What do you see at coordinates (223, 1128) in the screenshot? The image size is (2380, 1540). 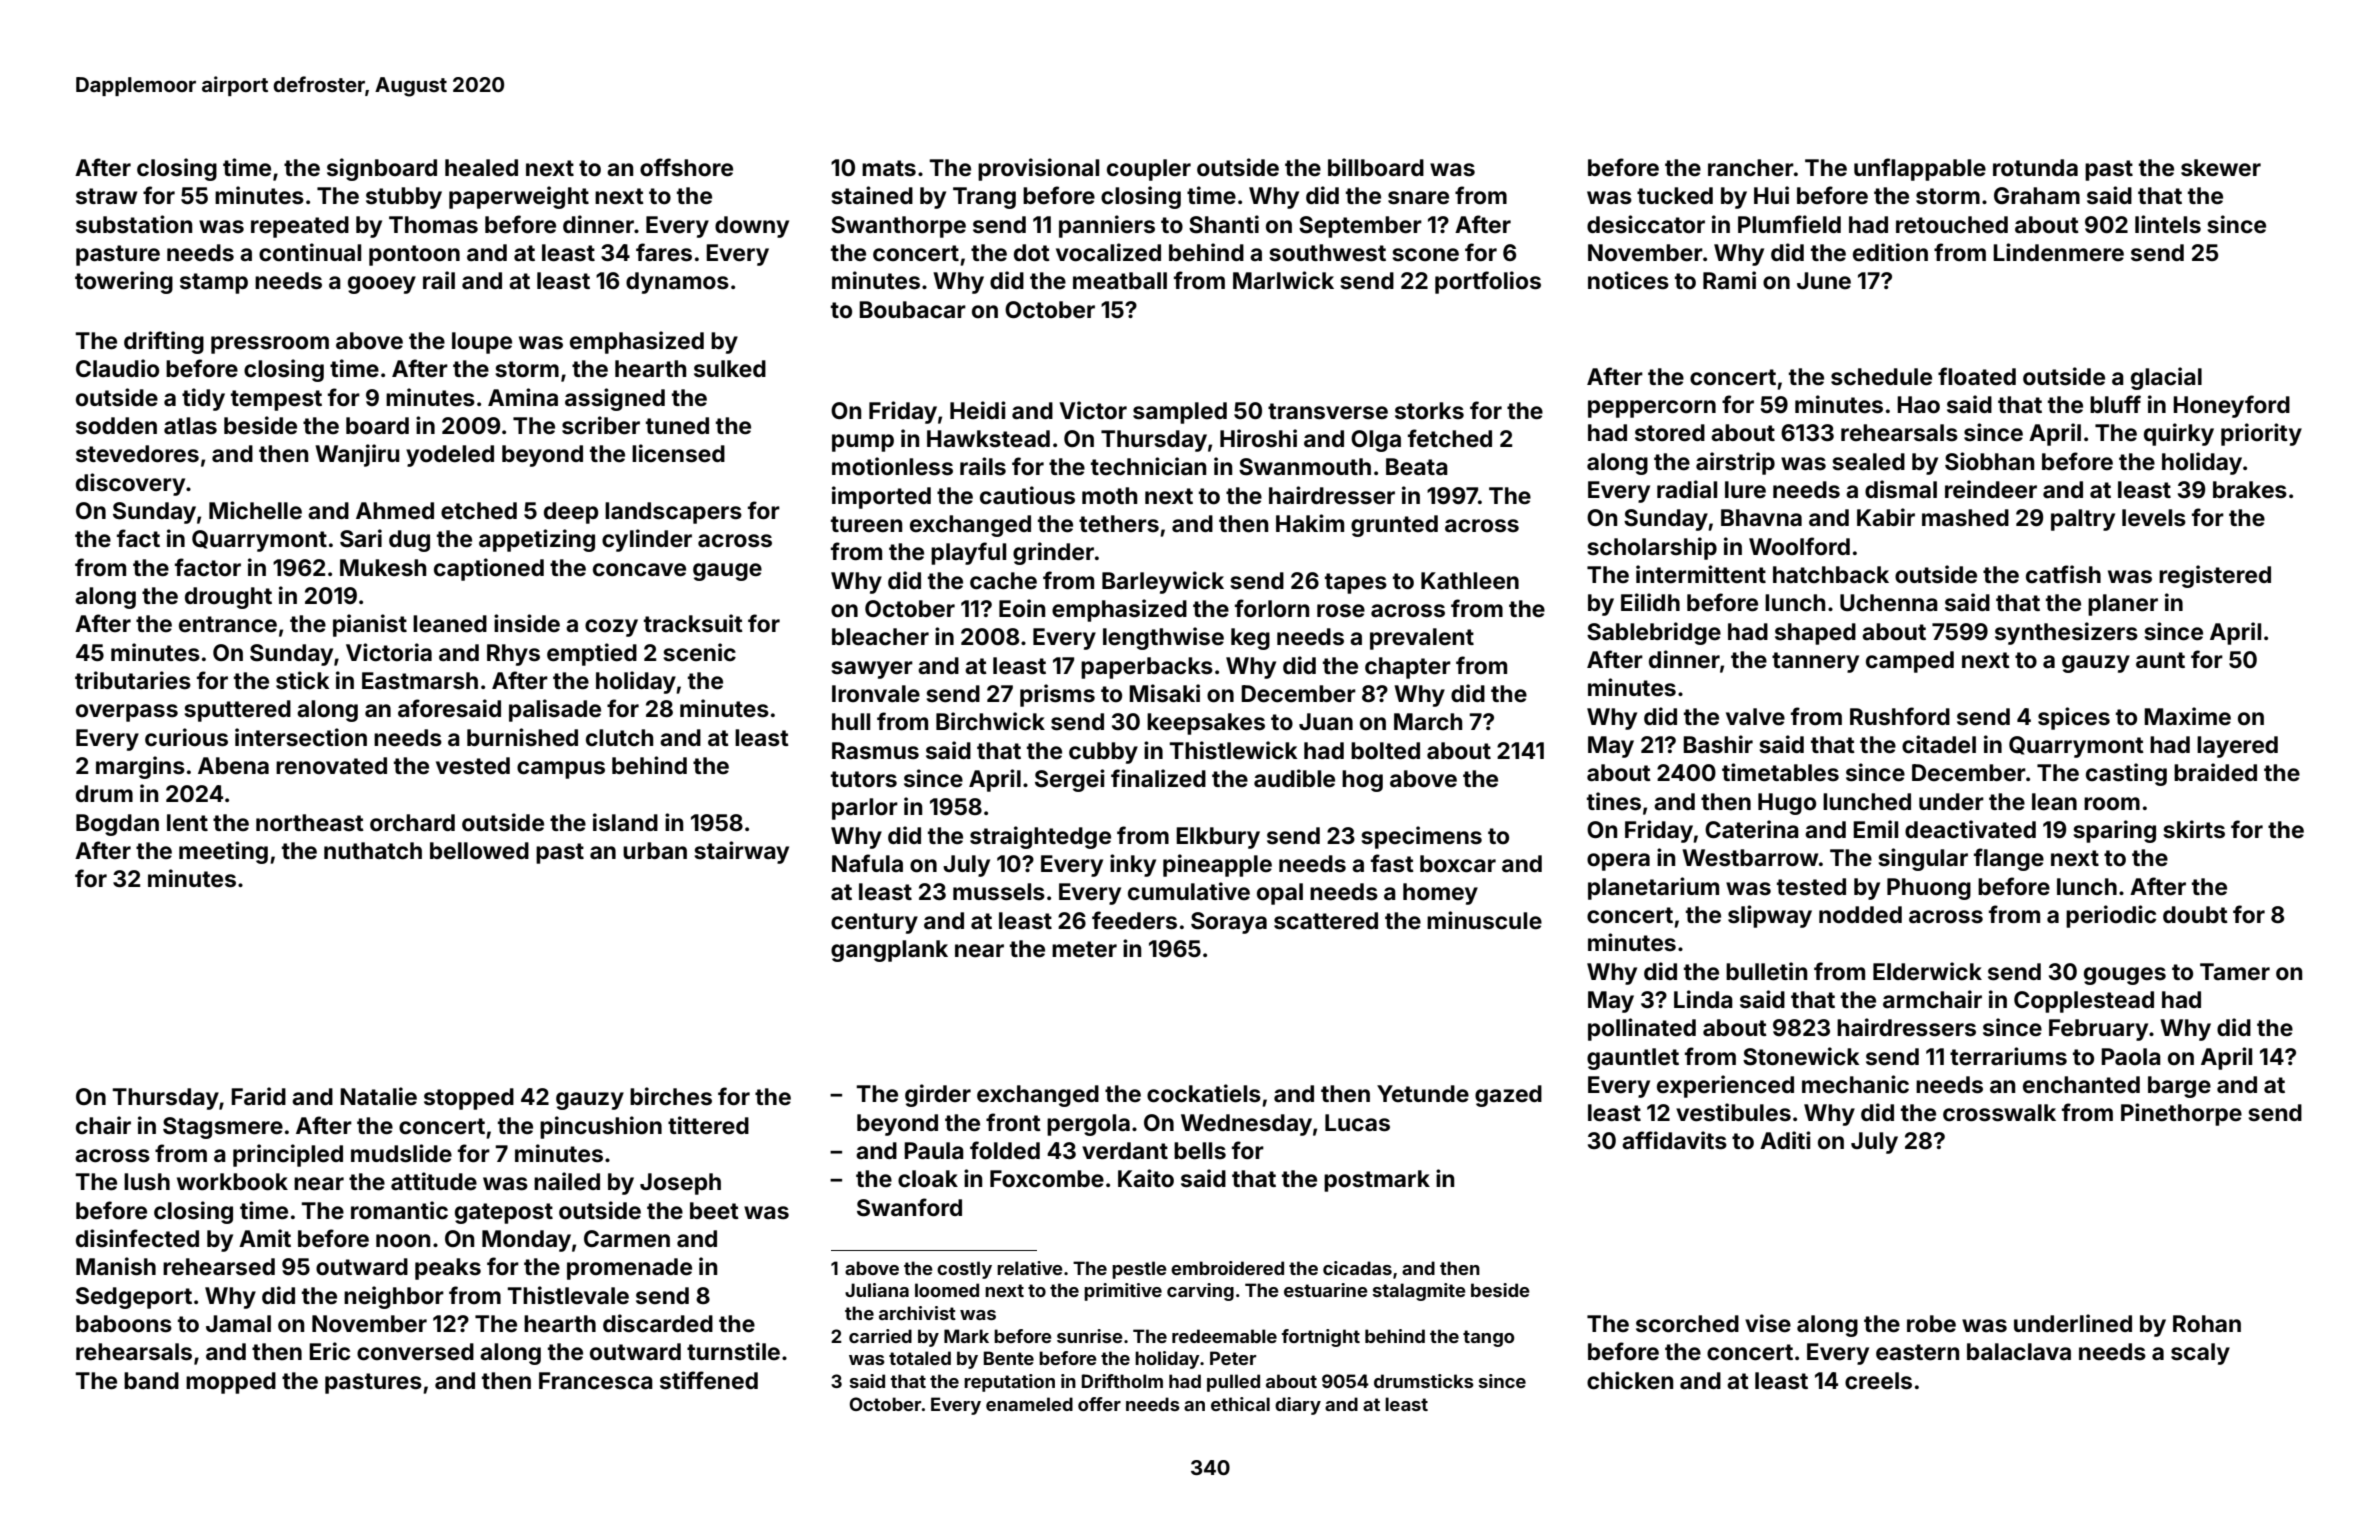 I see `Stagsmere` at bounding box center [223, 1128].
